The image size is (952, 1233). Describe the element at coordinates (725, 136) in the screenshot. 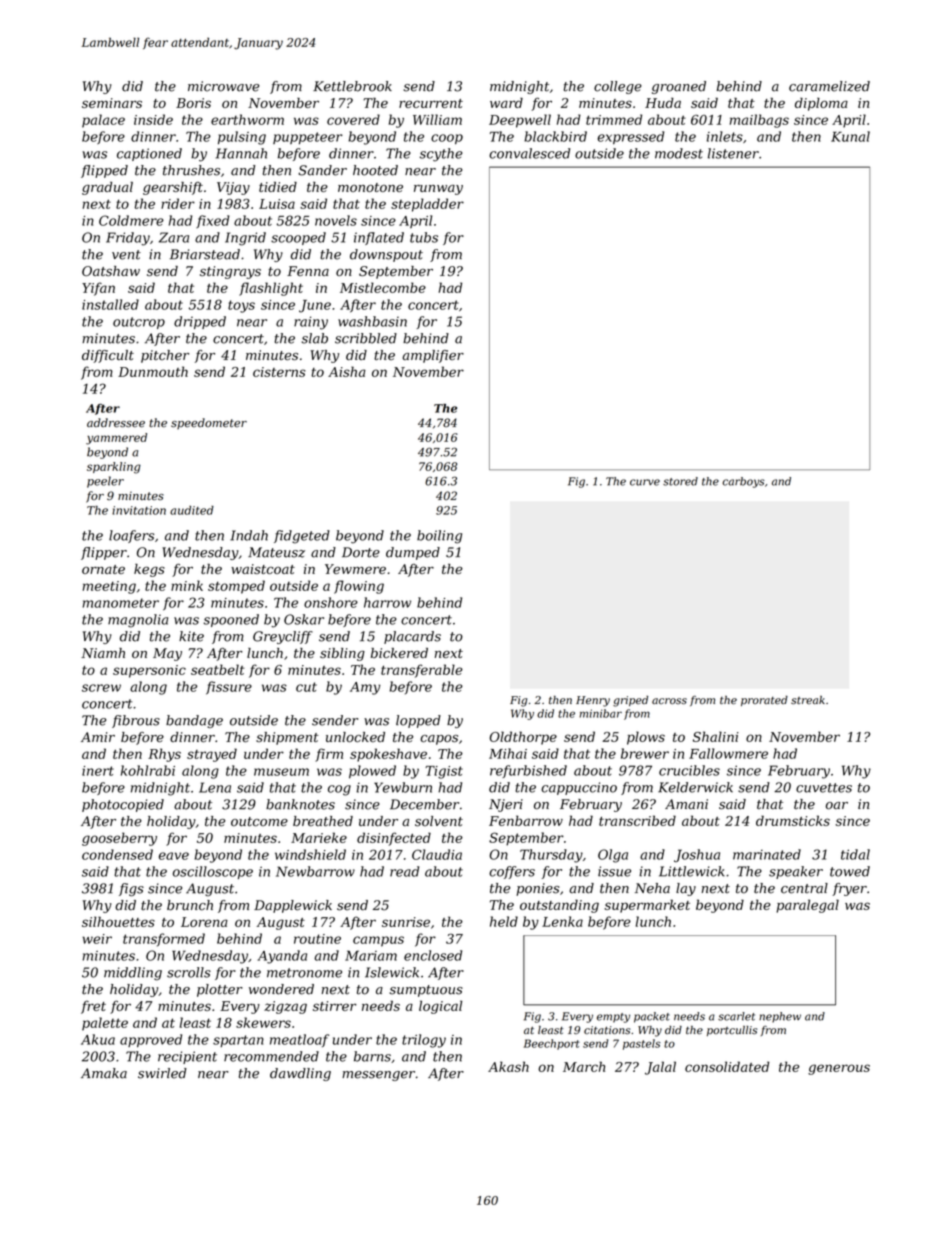

I see `inlets` at that location.
